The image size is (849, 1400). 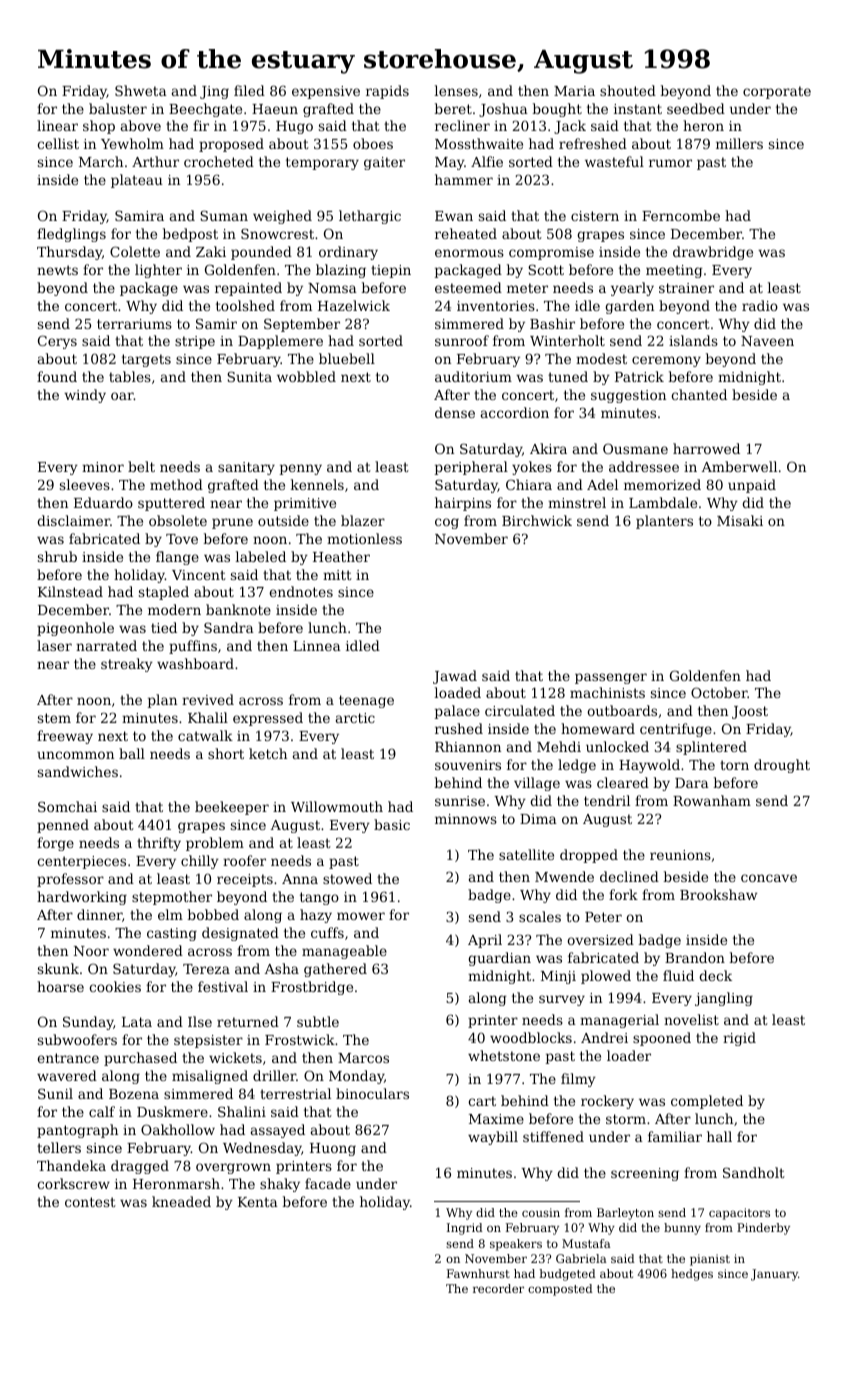 What do you see at coordinates (455, 412) in the document?
I see `dense` at bounding box center [455, 412].
